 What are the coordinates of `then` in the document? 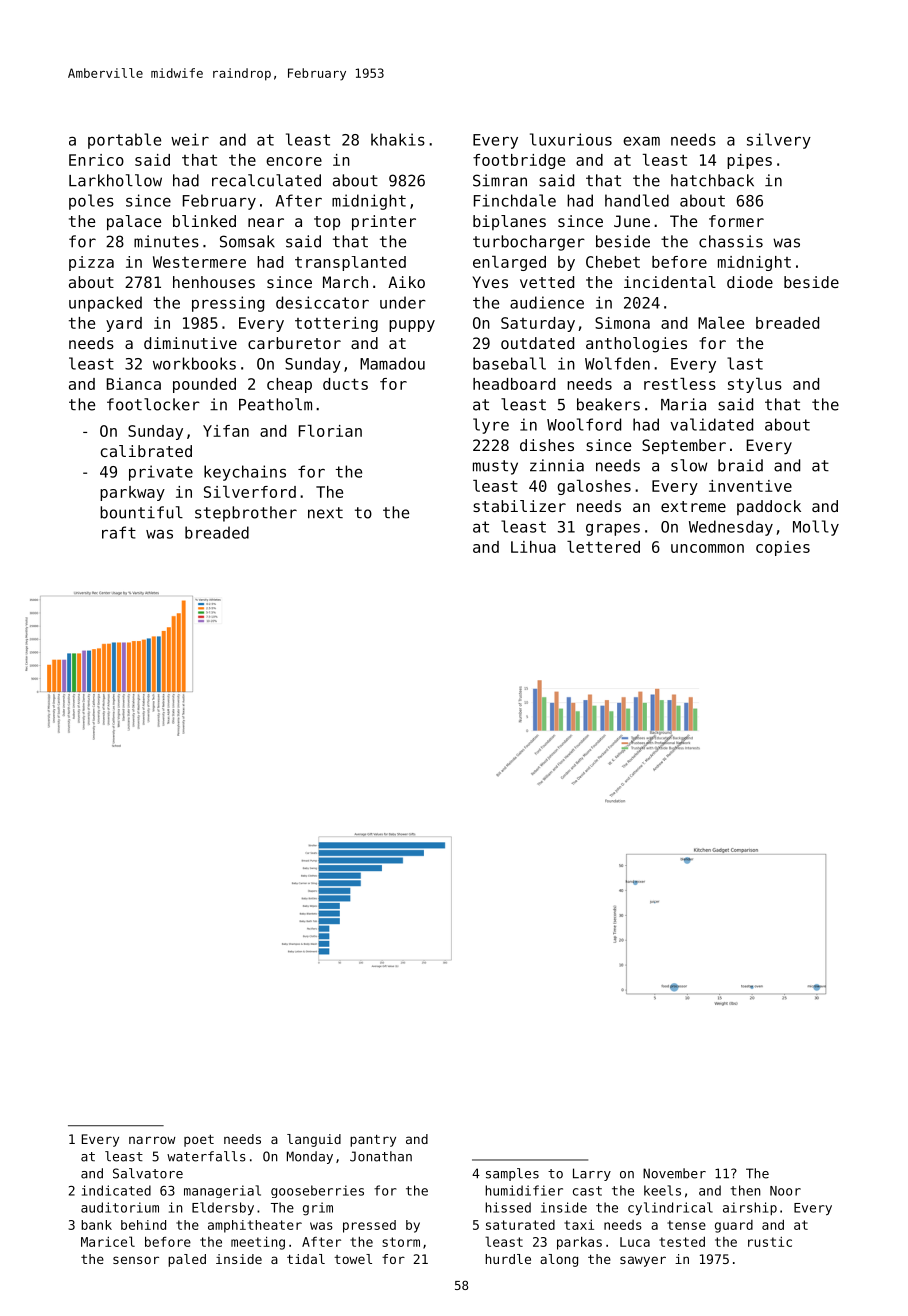 It's located at (745, 1190).
